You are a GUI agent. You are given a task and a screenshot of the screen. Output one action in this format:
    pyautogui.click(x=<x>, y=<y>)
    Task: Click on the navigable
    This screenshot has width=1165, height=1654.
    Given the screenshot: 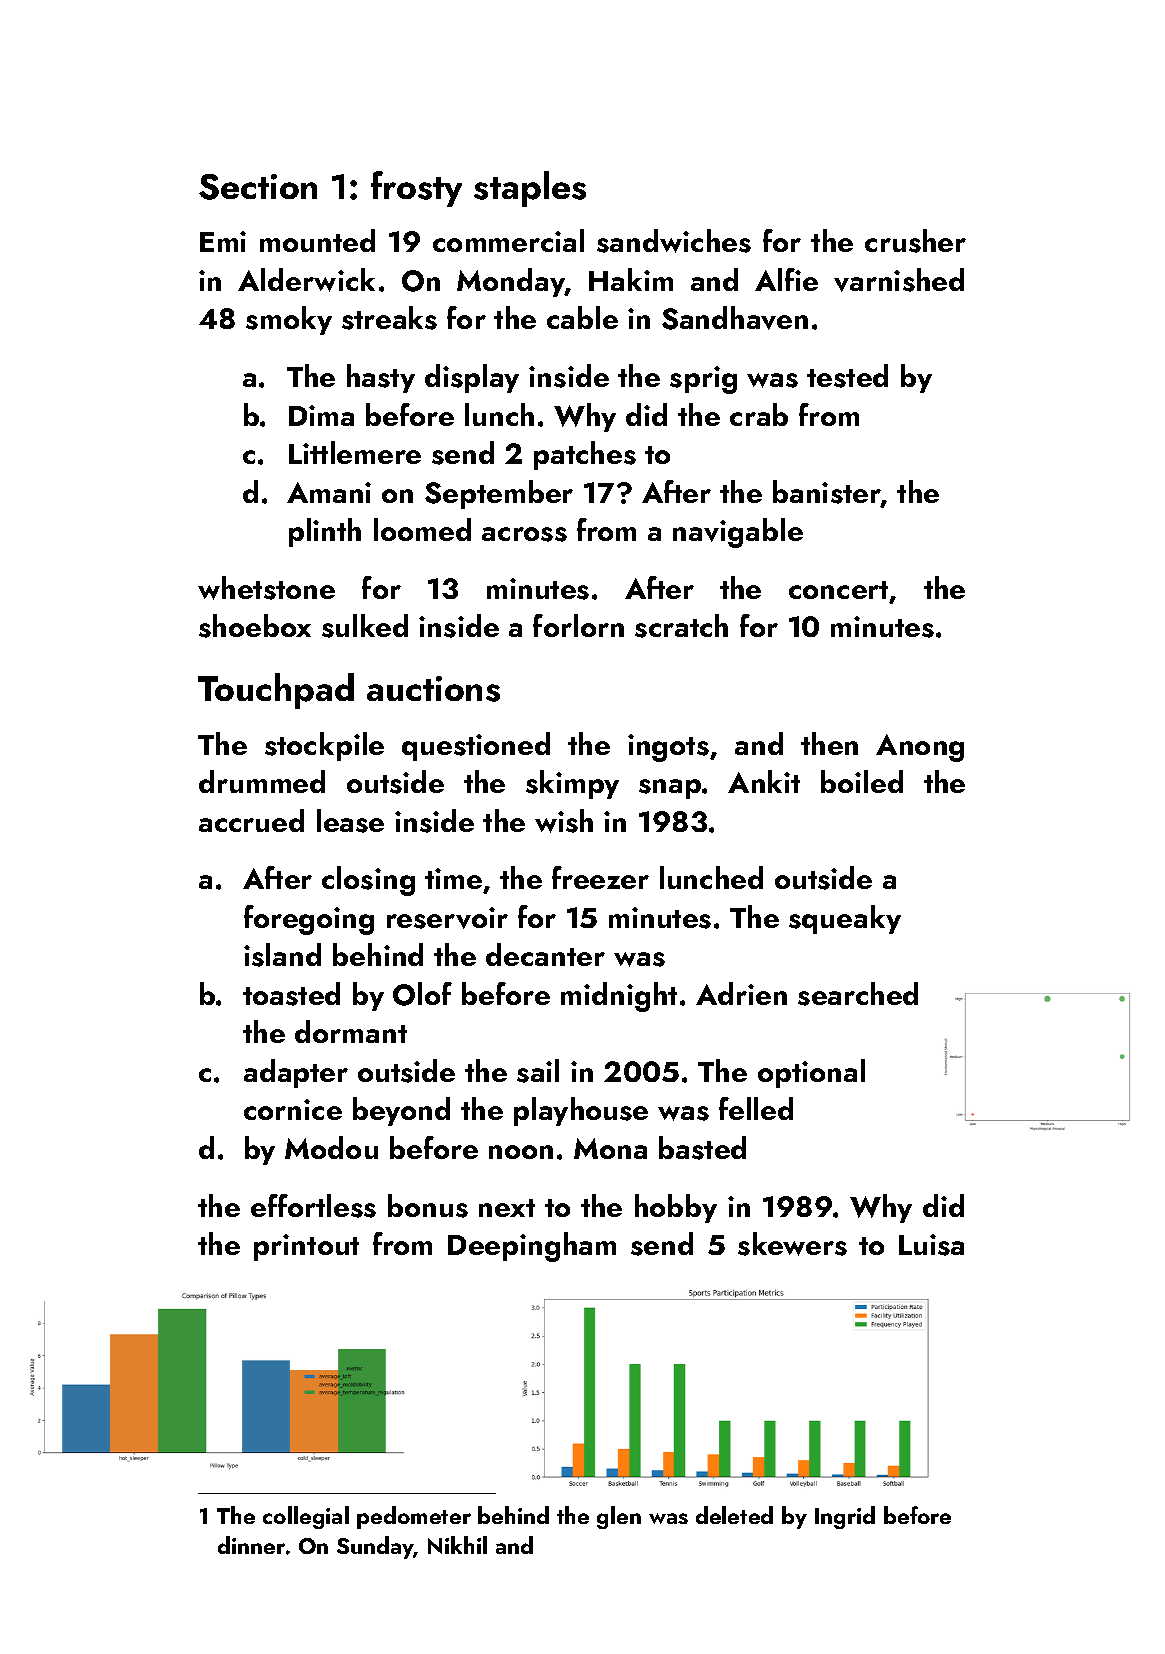 What is the action you would take?
    pyautogui.click(x=738, y=533)
